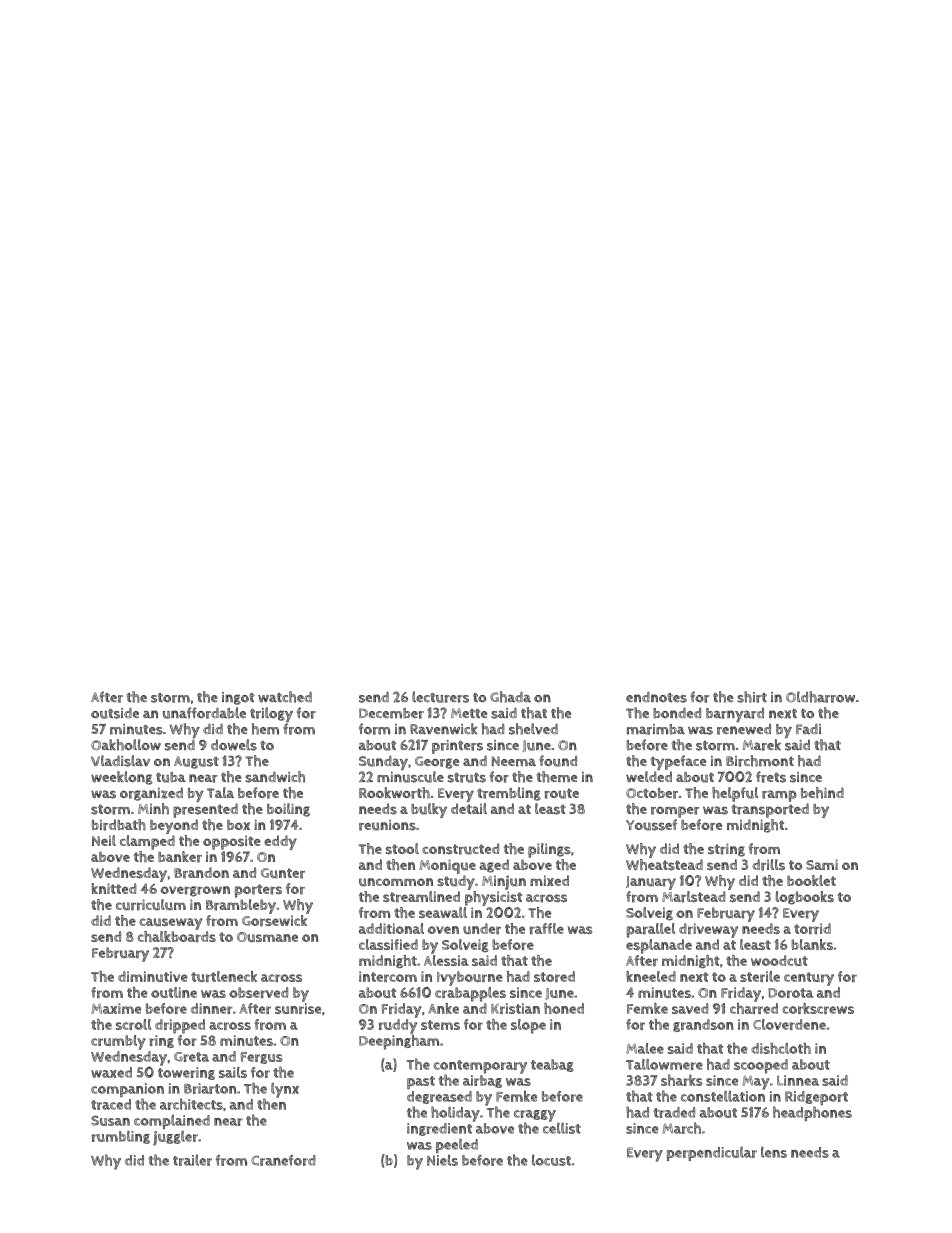  Describe the element at coordinates (110, 1120) in the screenshot. I see `Susan` at that location.
